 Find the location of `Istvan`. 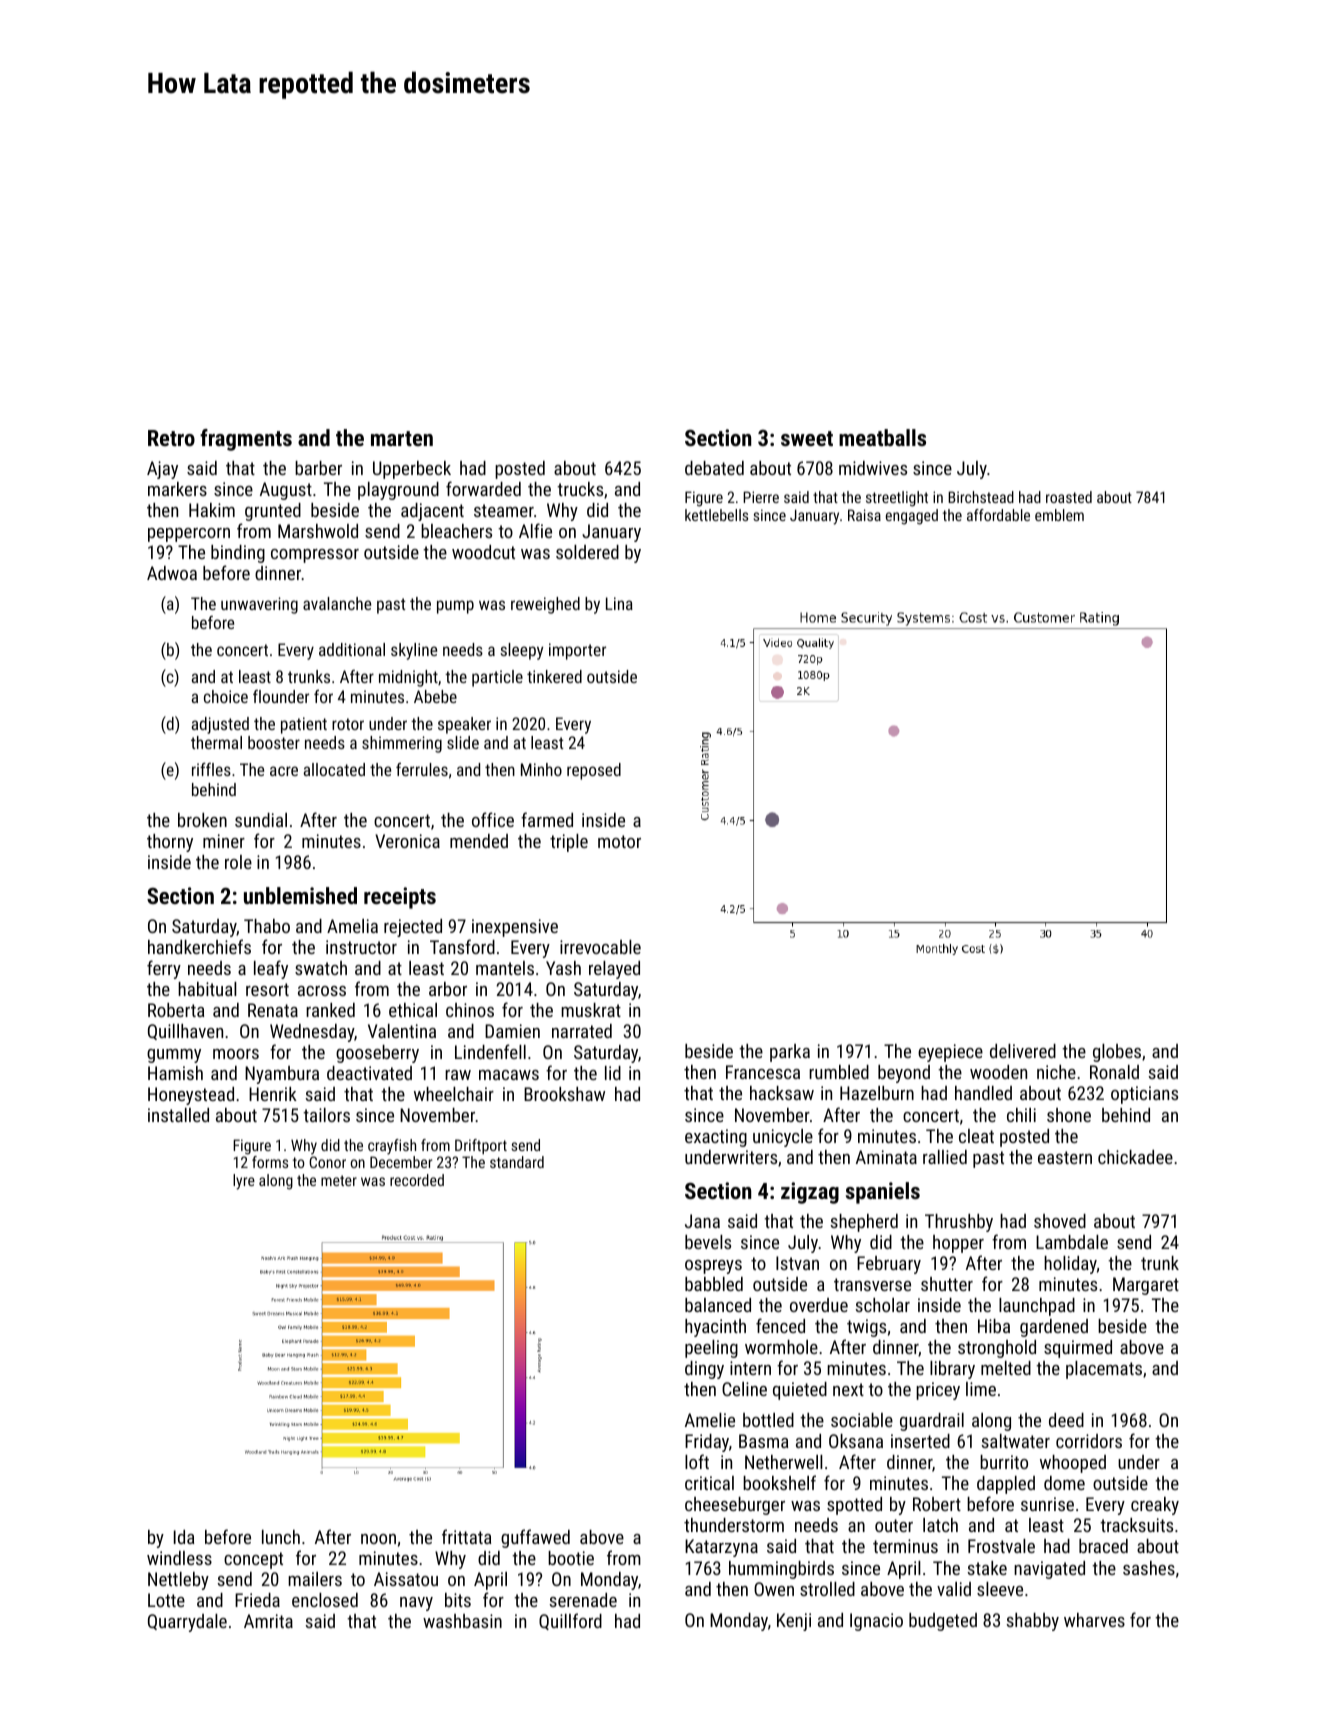

Istvan is located at coordinates (797, 1263).
